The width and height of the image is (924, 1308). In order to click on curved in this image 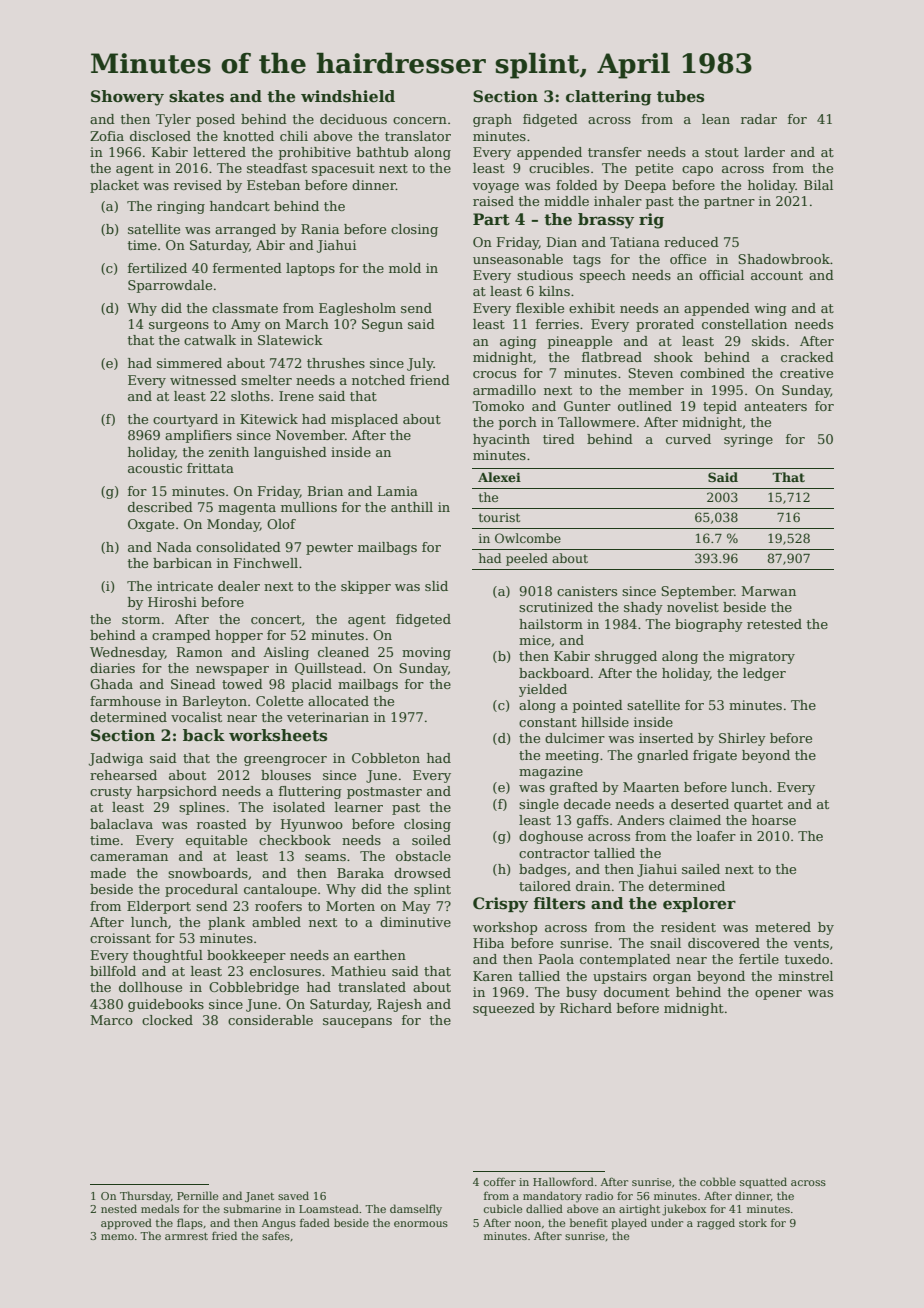, I will do `click(688, 439)`.
